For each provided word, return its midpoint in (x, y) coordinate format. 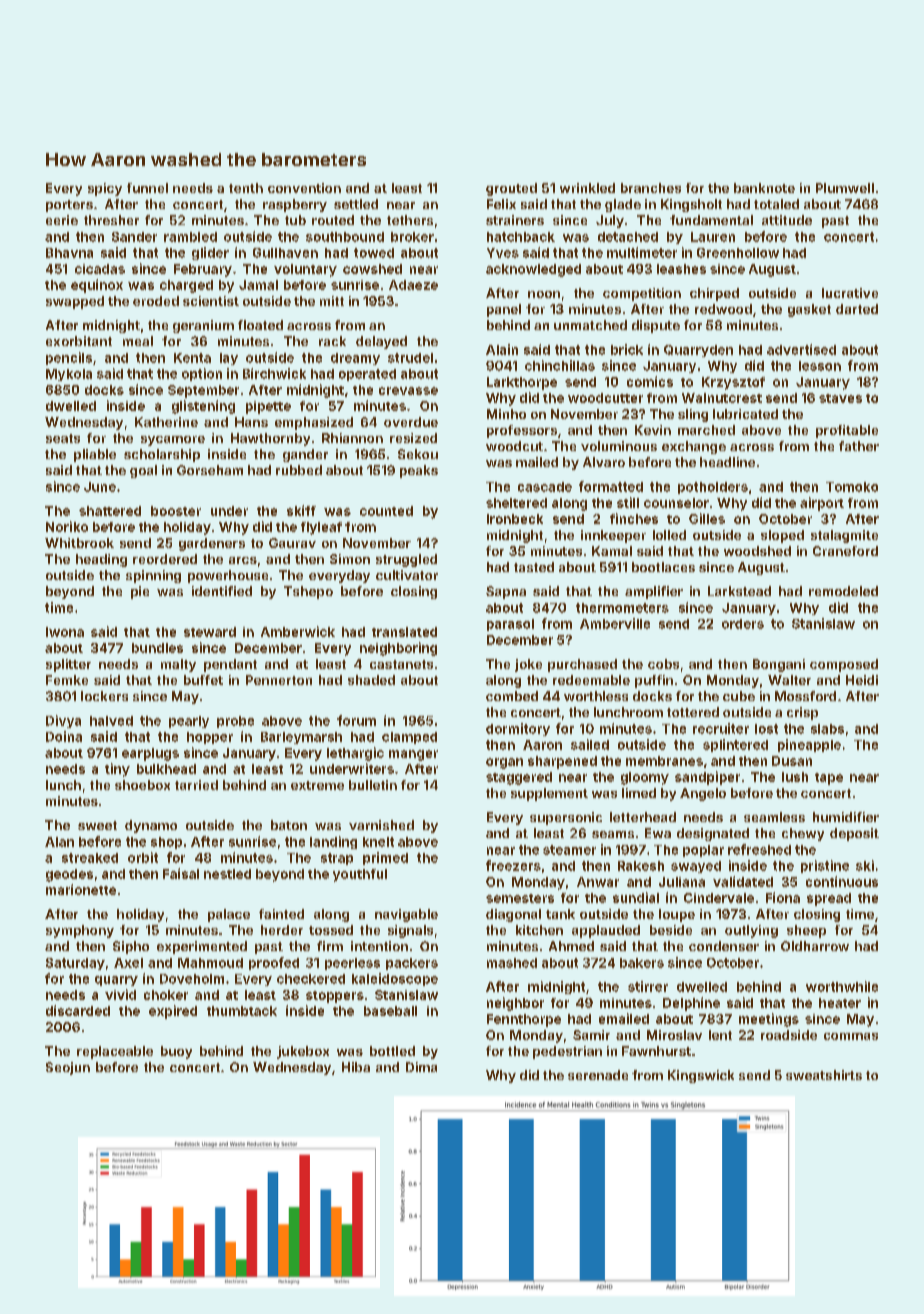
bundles (157, 648)
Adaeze (413, 285)
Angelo (703, 794)
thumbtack (242, 1011)
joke (528, 665)
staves (840, 398)
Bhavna (69, 253)
